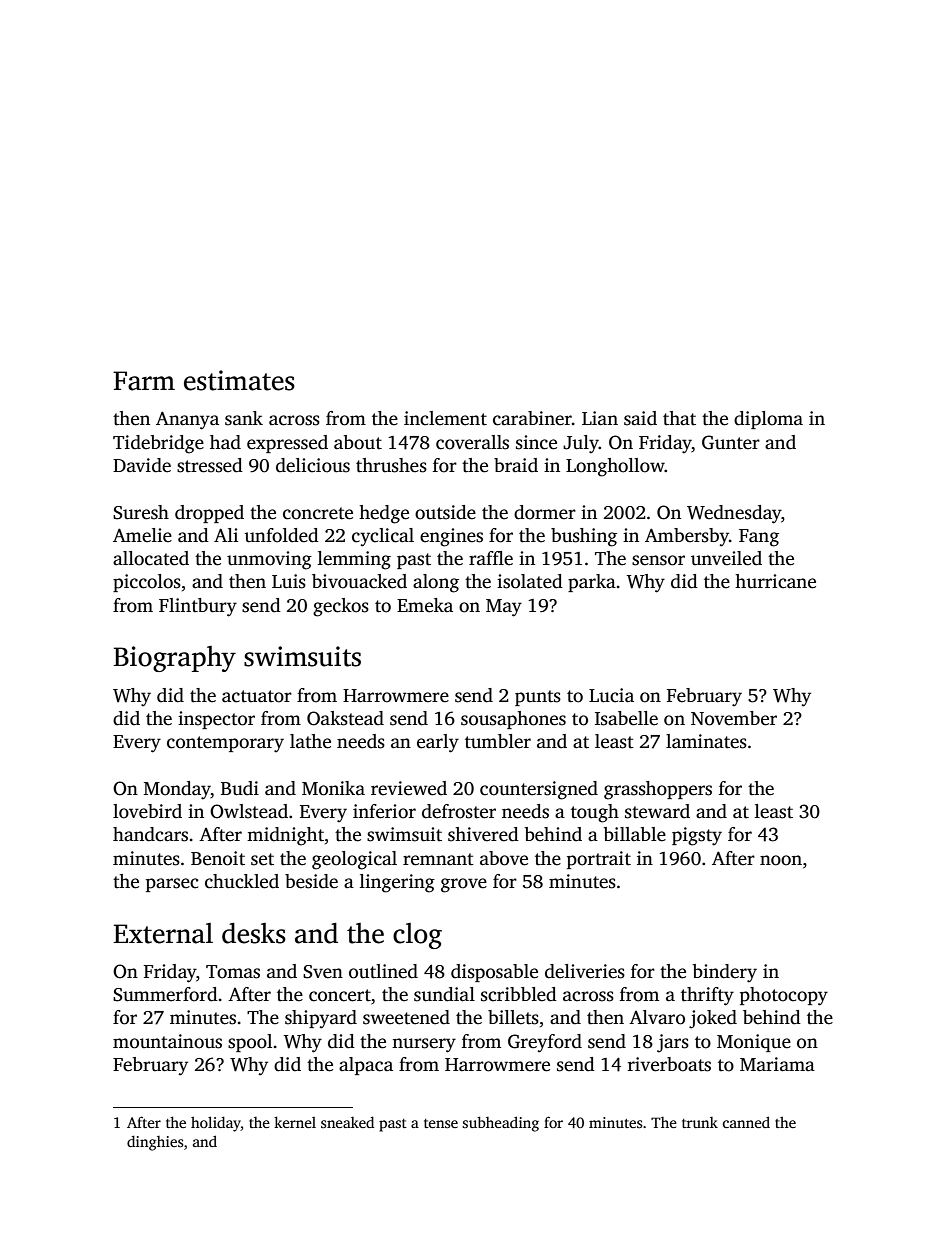 The height and width of the page is (1233, 952). Describe the element at coordinates (504, 858) in the page. I see `above` at that location.
